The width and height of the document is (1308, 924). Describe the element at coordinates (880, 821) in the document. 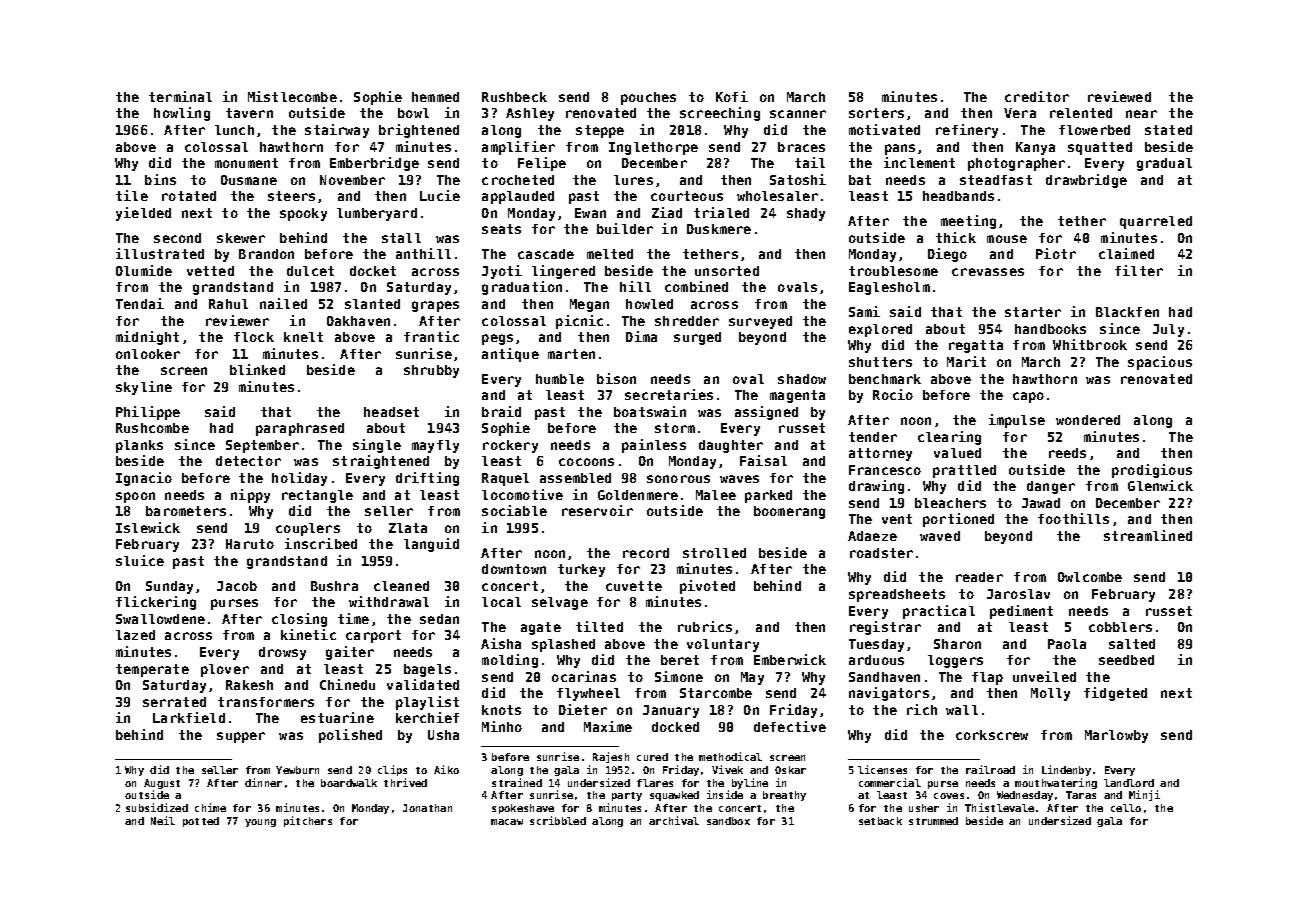

I see `setback` at that location.
